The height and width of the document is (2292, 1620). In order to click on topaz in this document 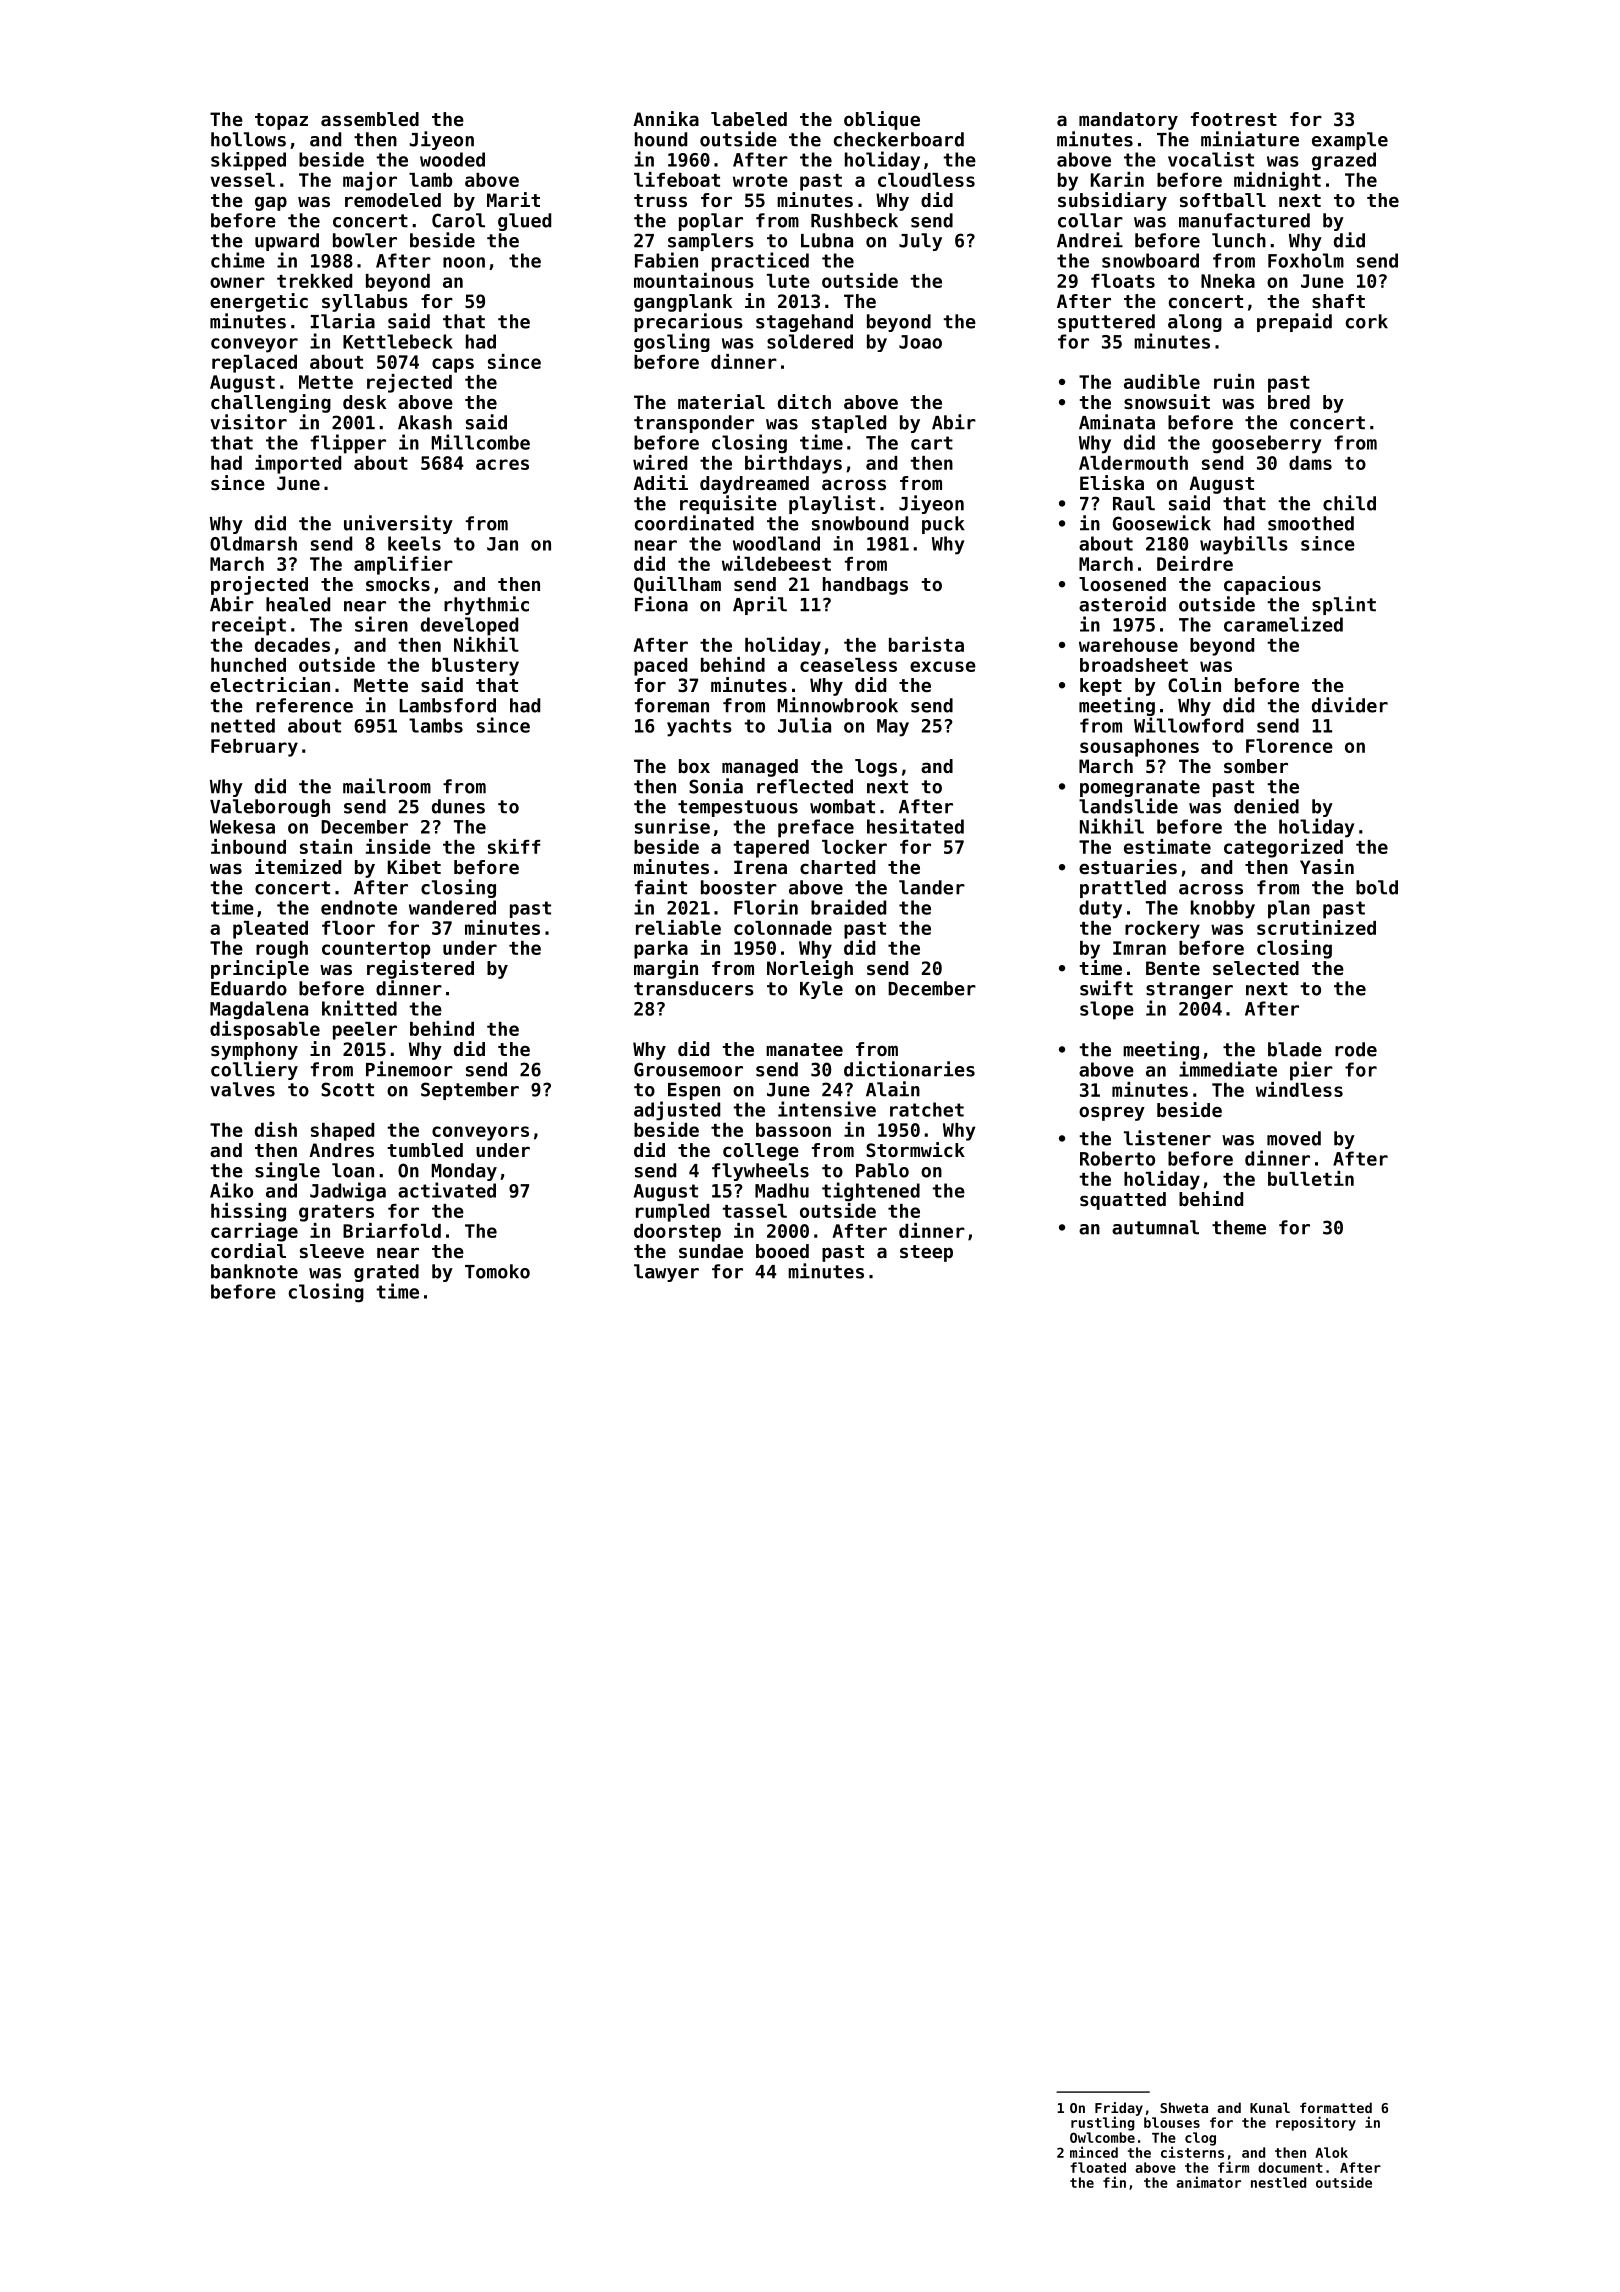, I will do `click(281, 121)`.
